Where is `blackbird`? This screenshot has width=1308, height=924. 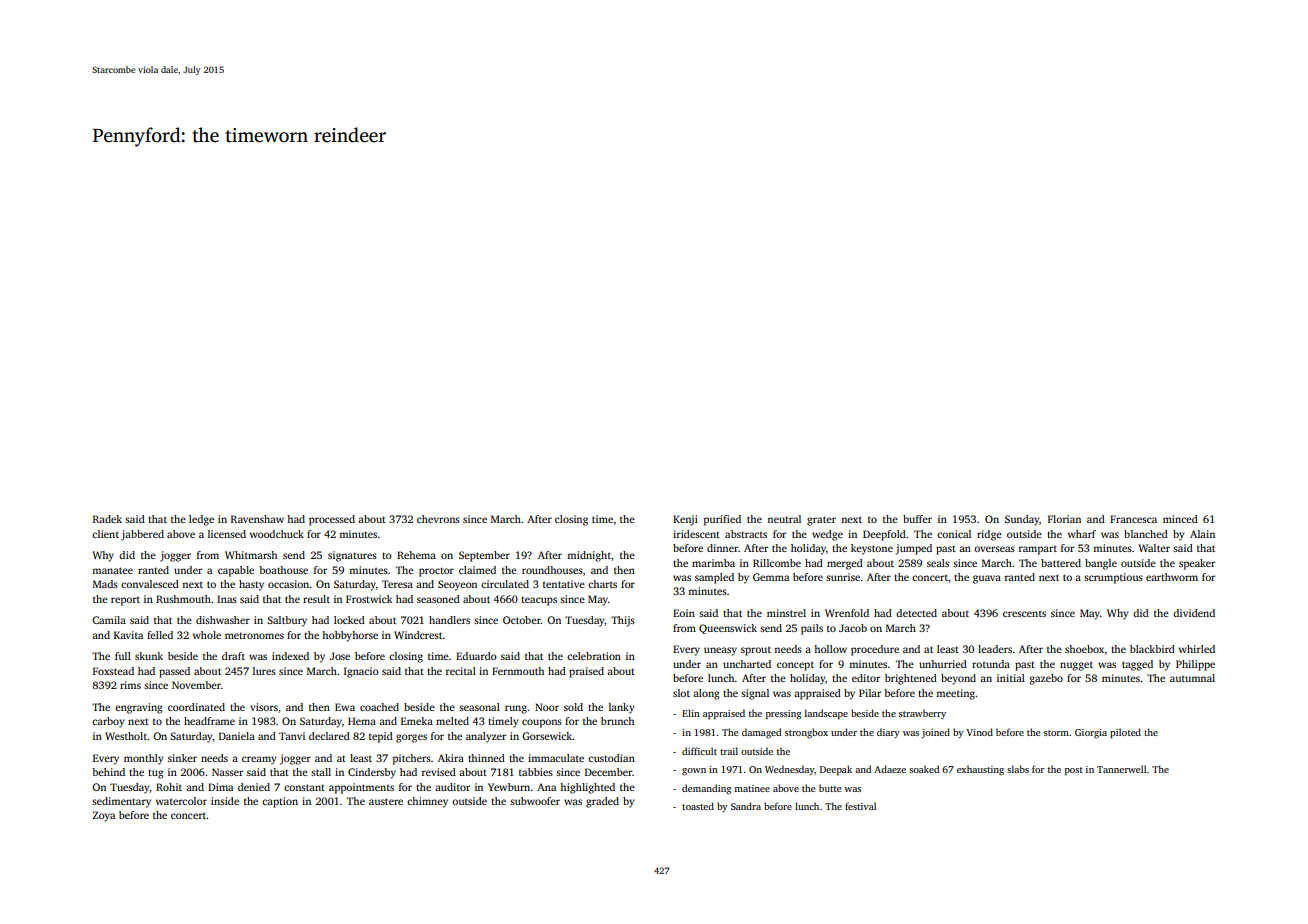
blackbird is located at coordinates (1152, 649).
